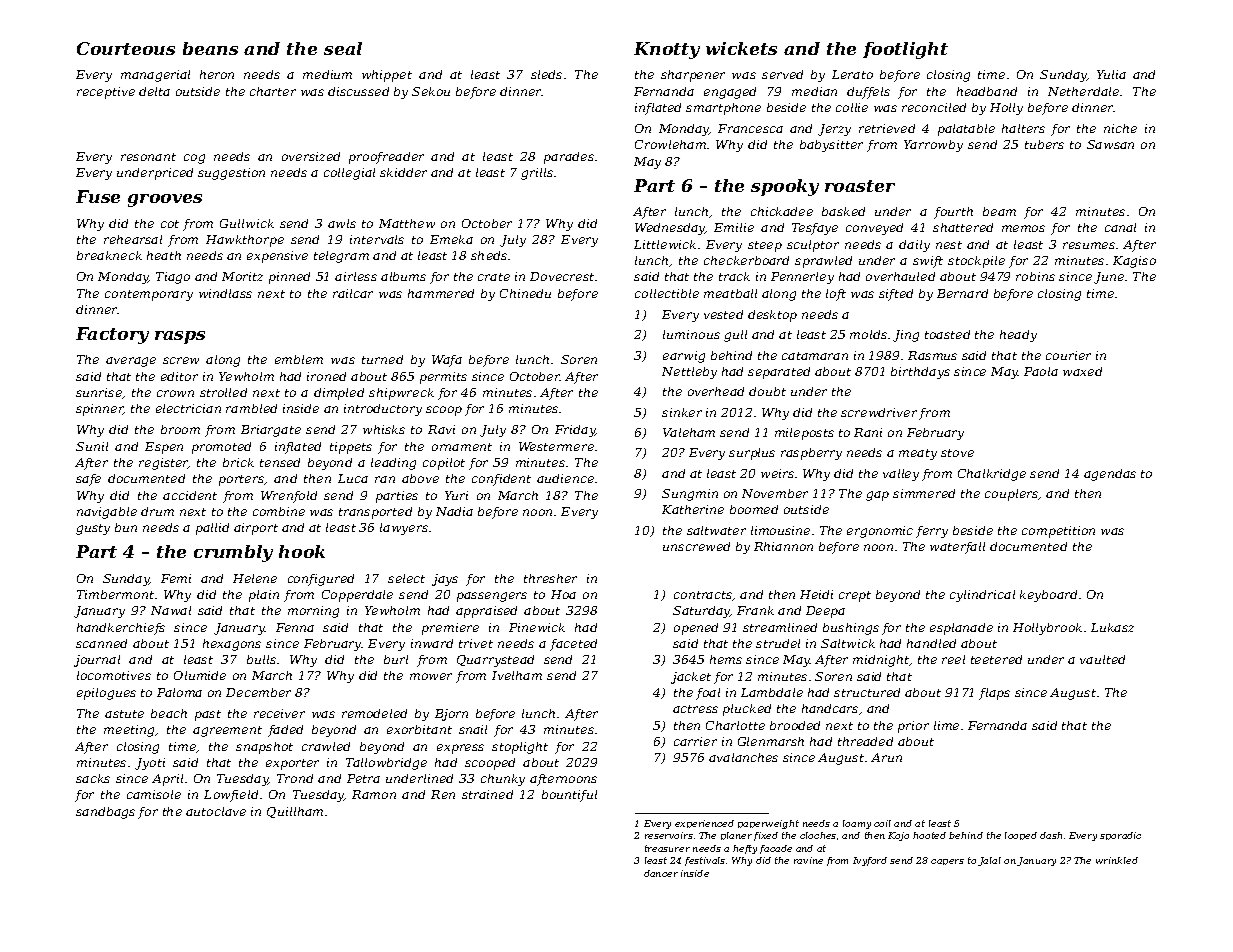 The width and height of the image is (1233, 952). What do you see at coordinates (815, 356) in the image?
I see `catamaran` at bounding box center [815, 356].
